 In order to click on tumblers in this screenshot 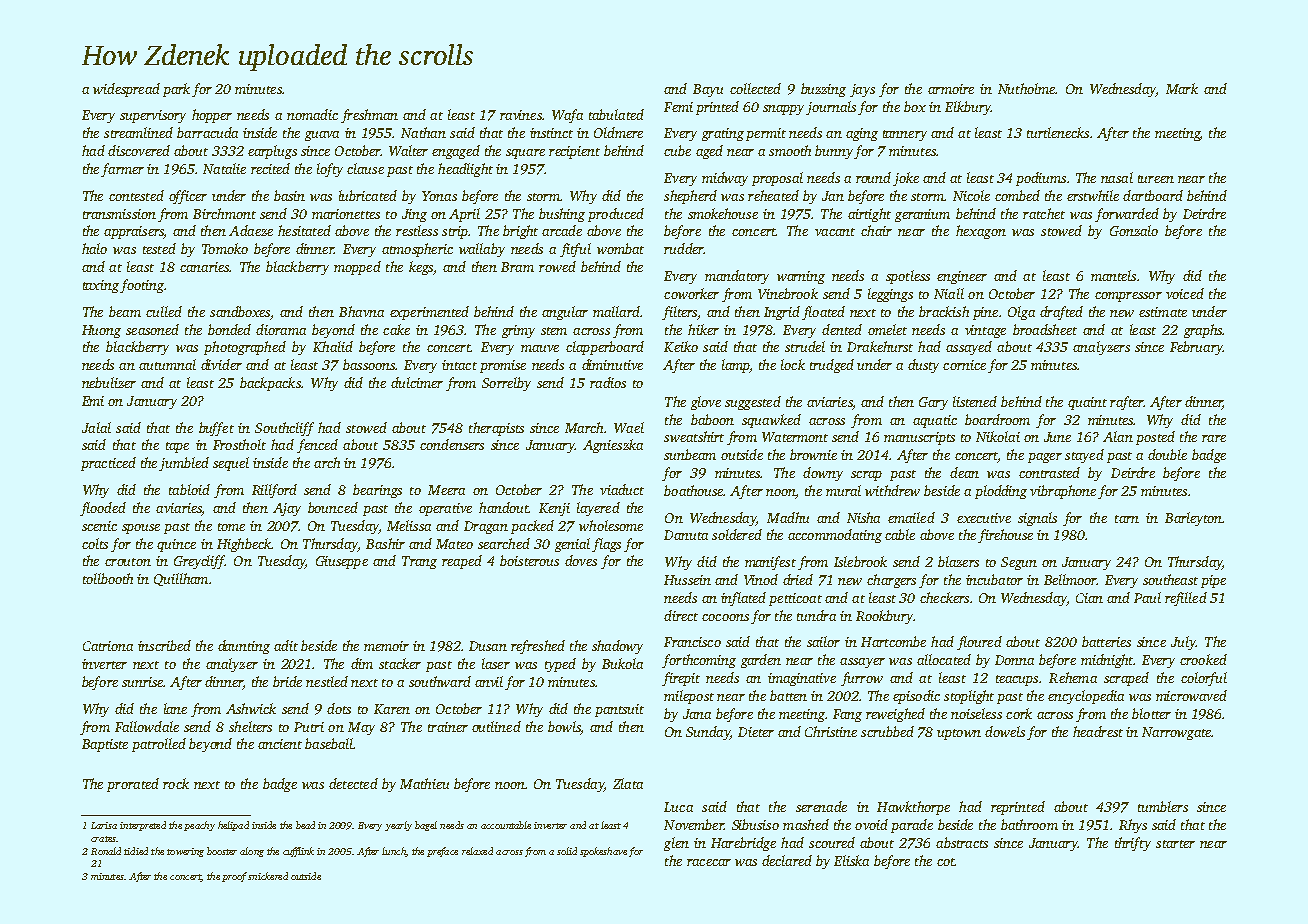, I will do `click(1163, 806)`.
